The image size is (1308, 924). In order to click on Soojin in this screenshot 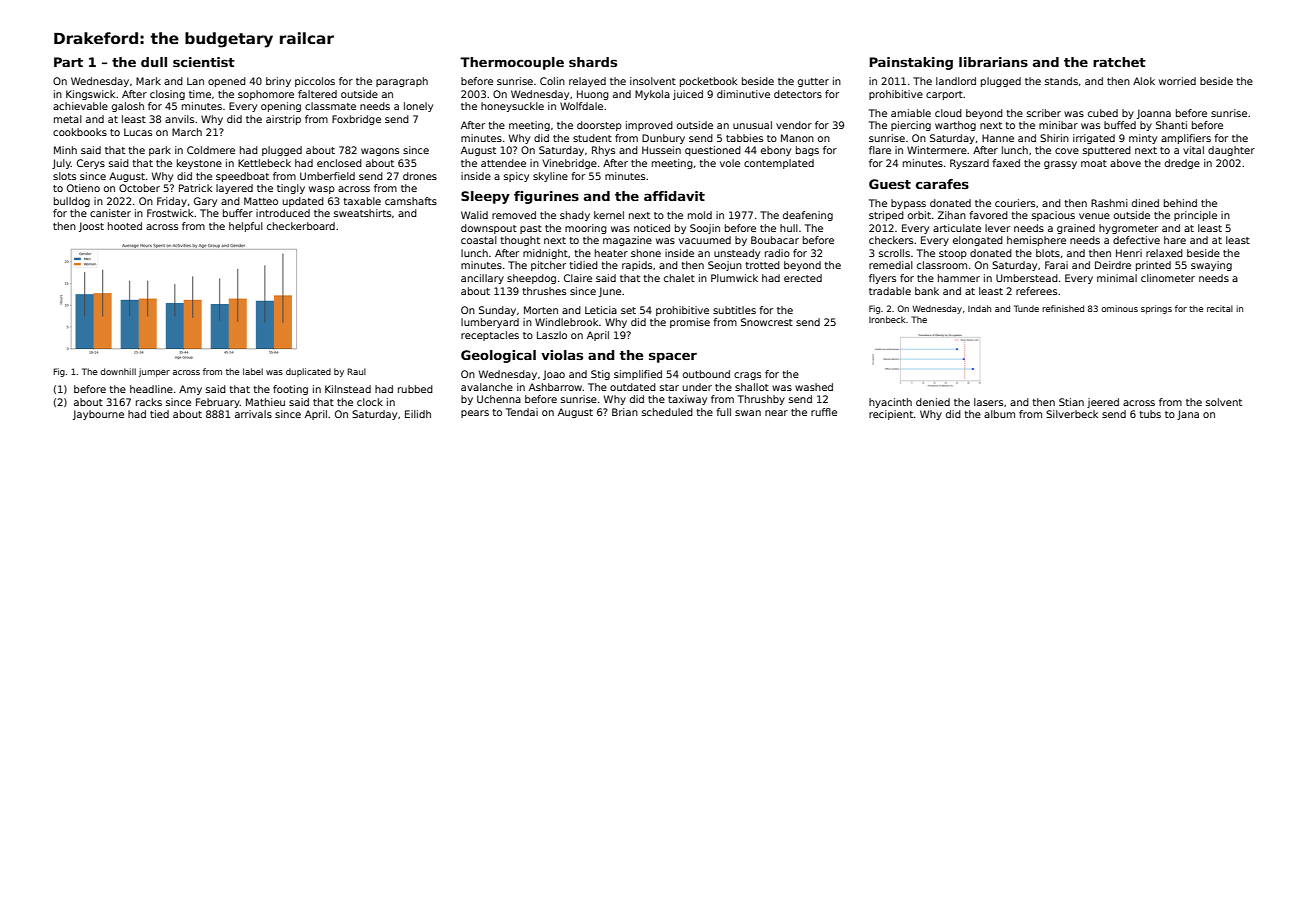, I will do `click(705, 229)`.
